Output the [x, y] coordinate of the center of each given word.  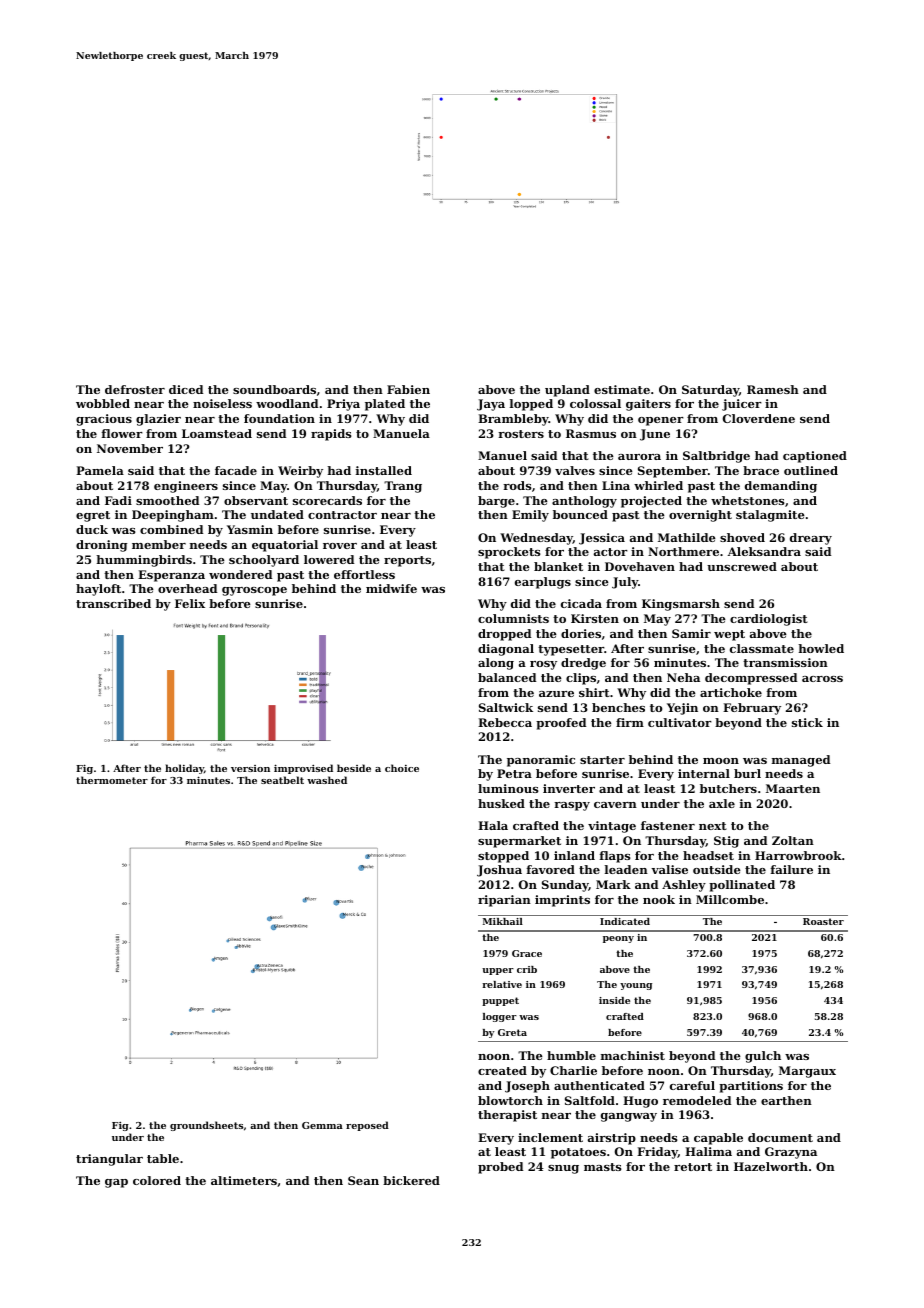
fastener [668, 825]
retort [693, 1167]
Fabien [408, 389]
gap [116, 1183]
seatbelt [282, 780]
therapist [507, 1116]
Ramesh [773, 389]
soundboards [274, 389]
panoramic [541, 761]
